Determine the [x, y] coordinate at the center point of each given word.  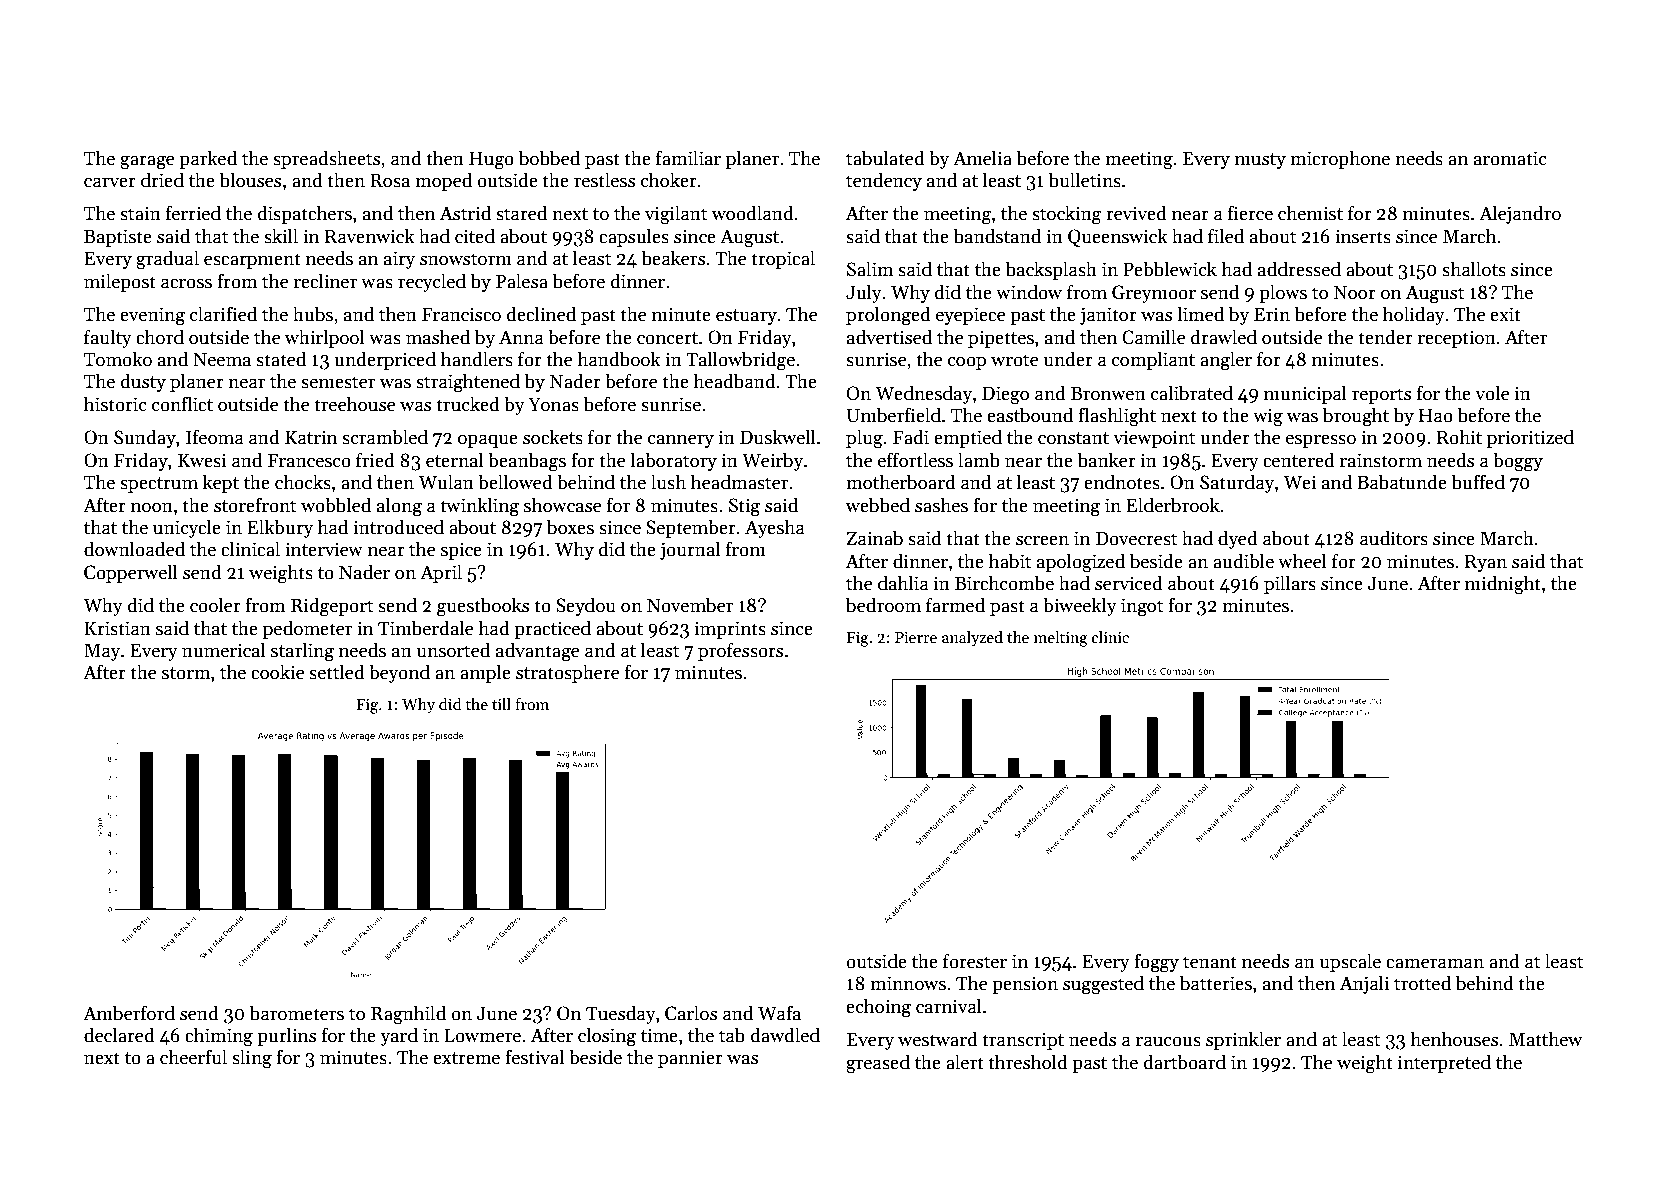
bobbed [549, 158]
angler [1226, 361]
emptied [968, 438]
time [659, 1035]
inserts [1363, 236]
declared [119, 1035]
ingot [1142, 607]
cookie [277, 672]
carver [110, 182]
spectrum [159, 485]
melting [1061, 638]
